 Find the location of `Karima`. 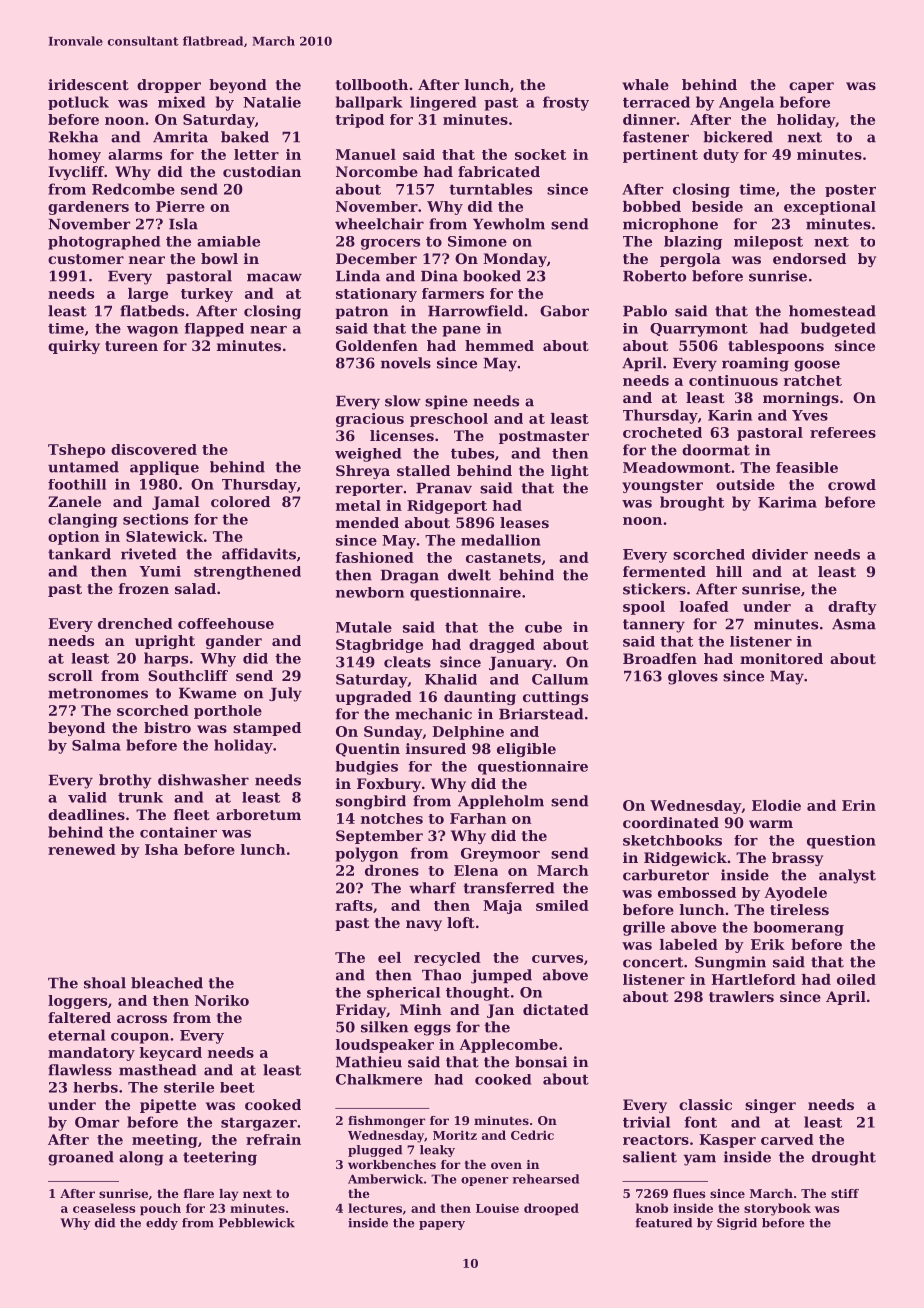

Karima is located at coordinates (787, 502).
